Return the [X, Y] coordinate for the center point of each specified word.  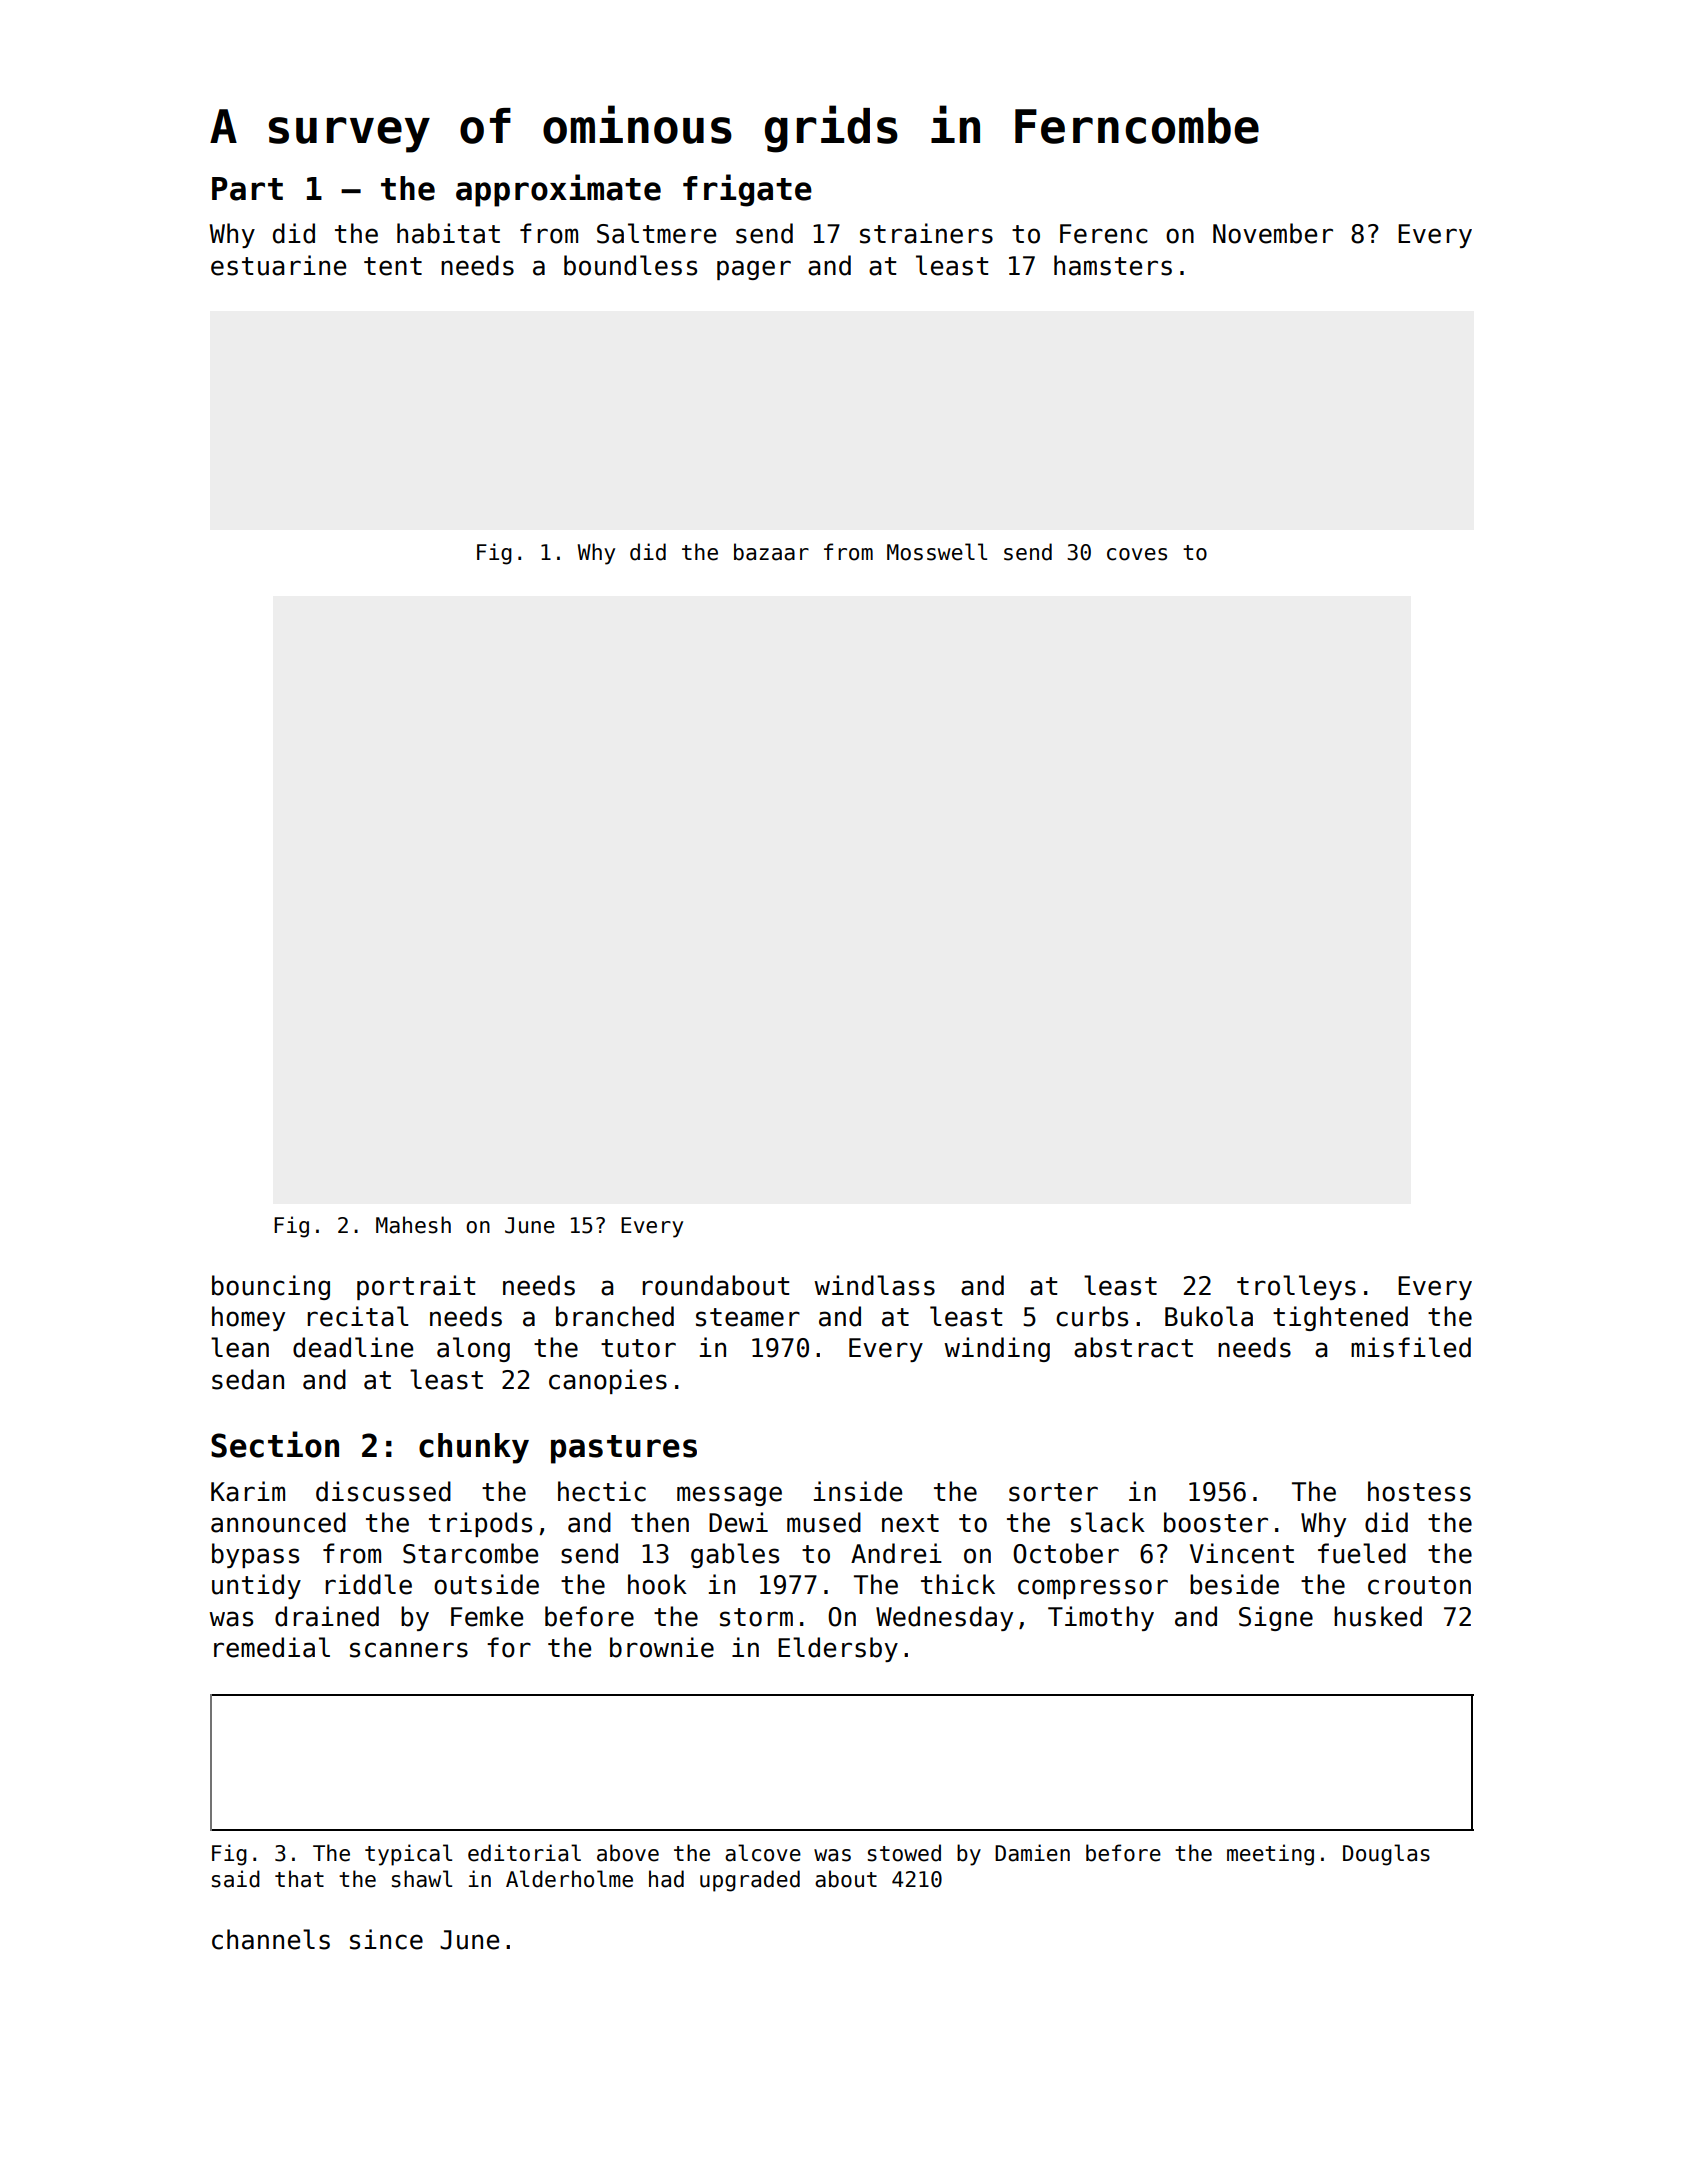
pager [754, 270]
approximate [558, 190]
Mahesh [413, 1225]
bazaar [771, 552]
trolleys [1296, 1287]
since [386, 1939]
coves [1137, 554]
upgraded [750, 1881]
